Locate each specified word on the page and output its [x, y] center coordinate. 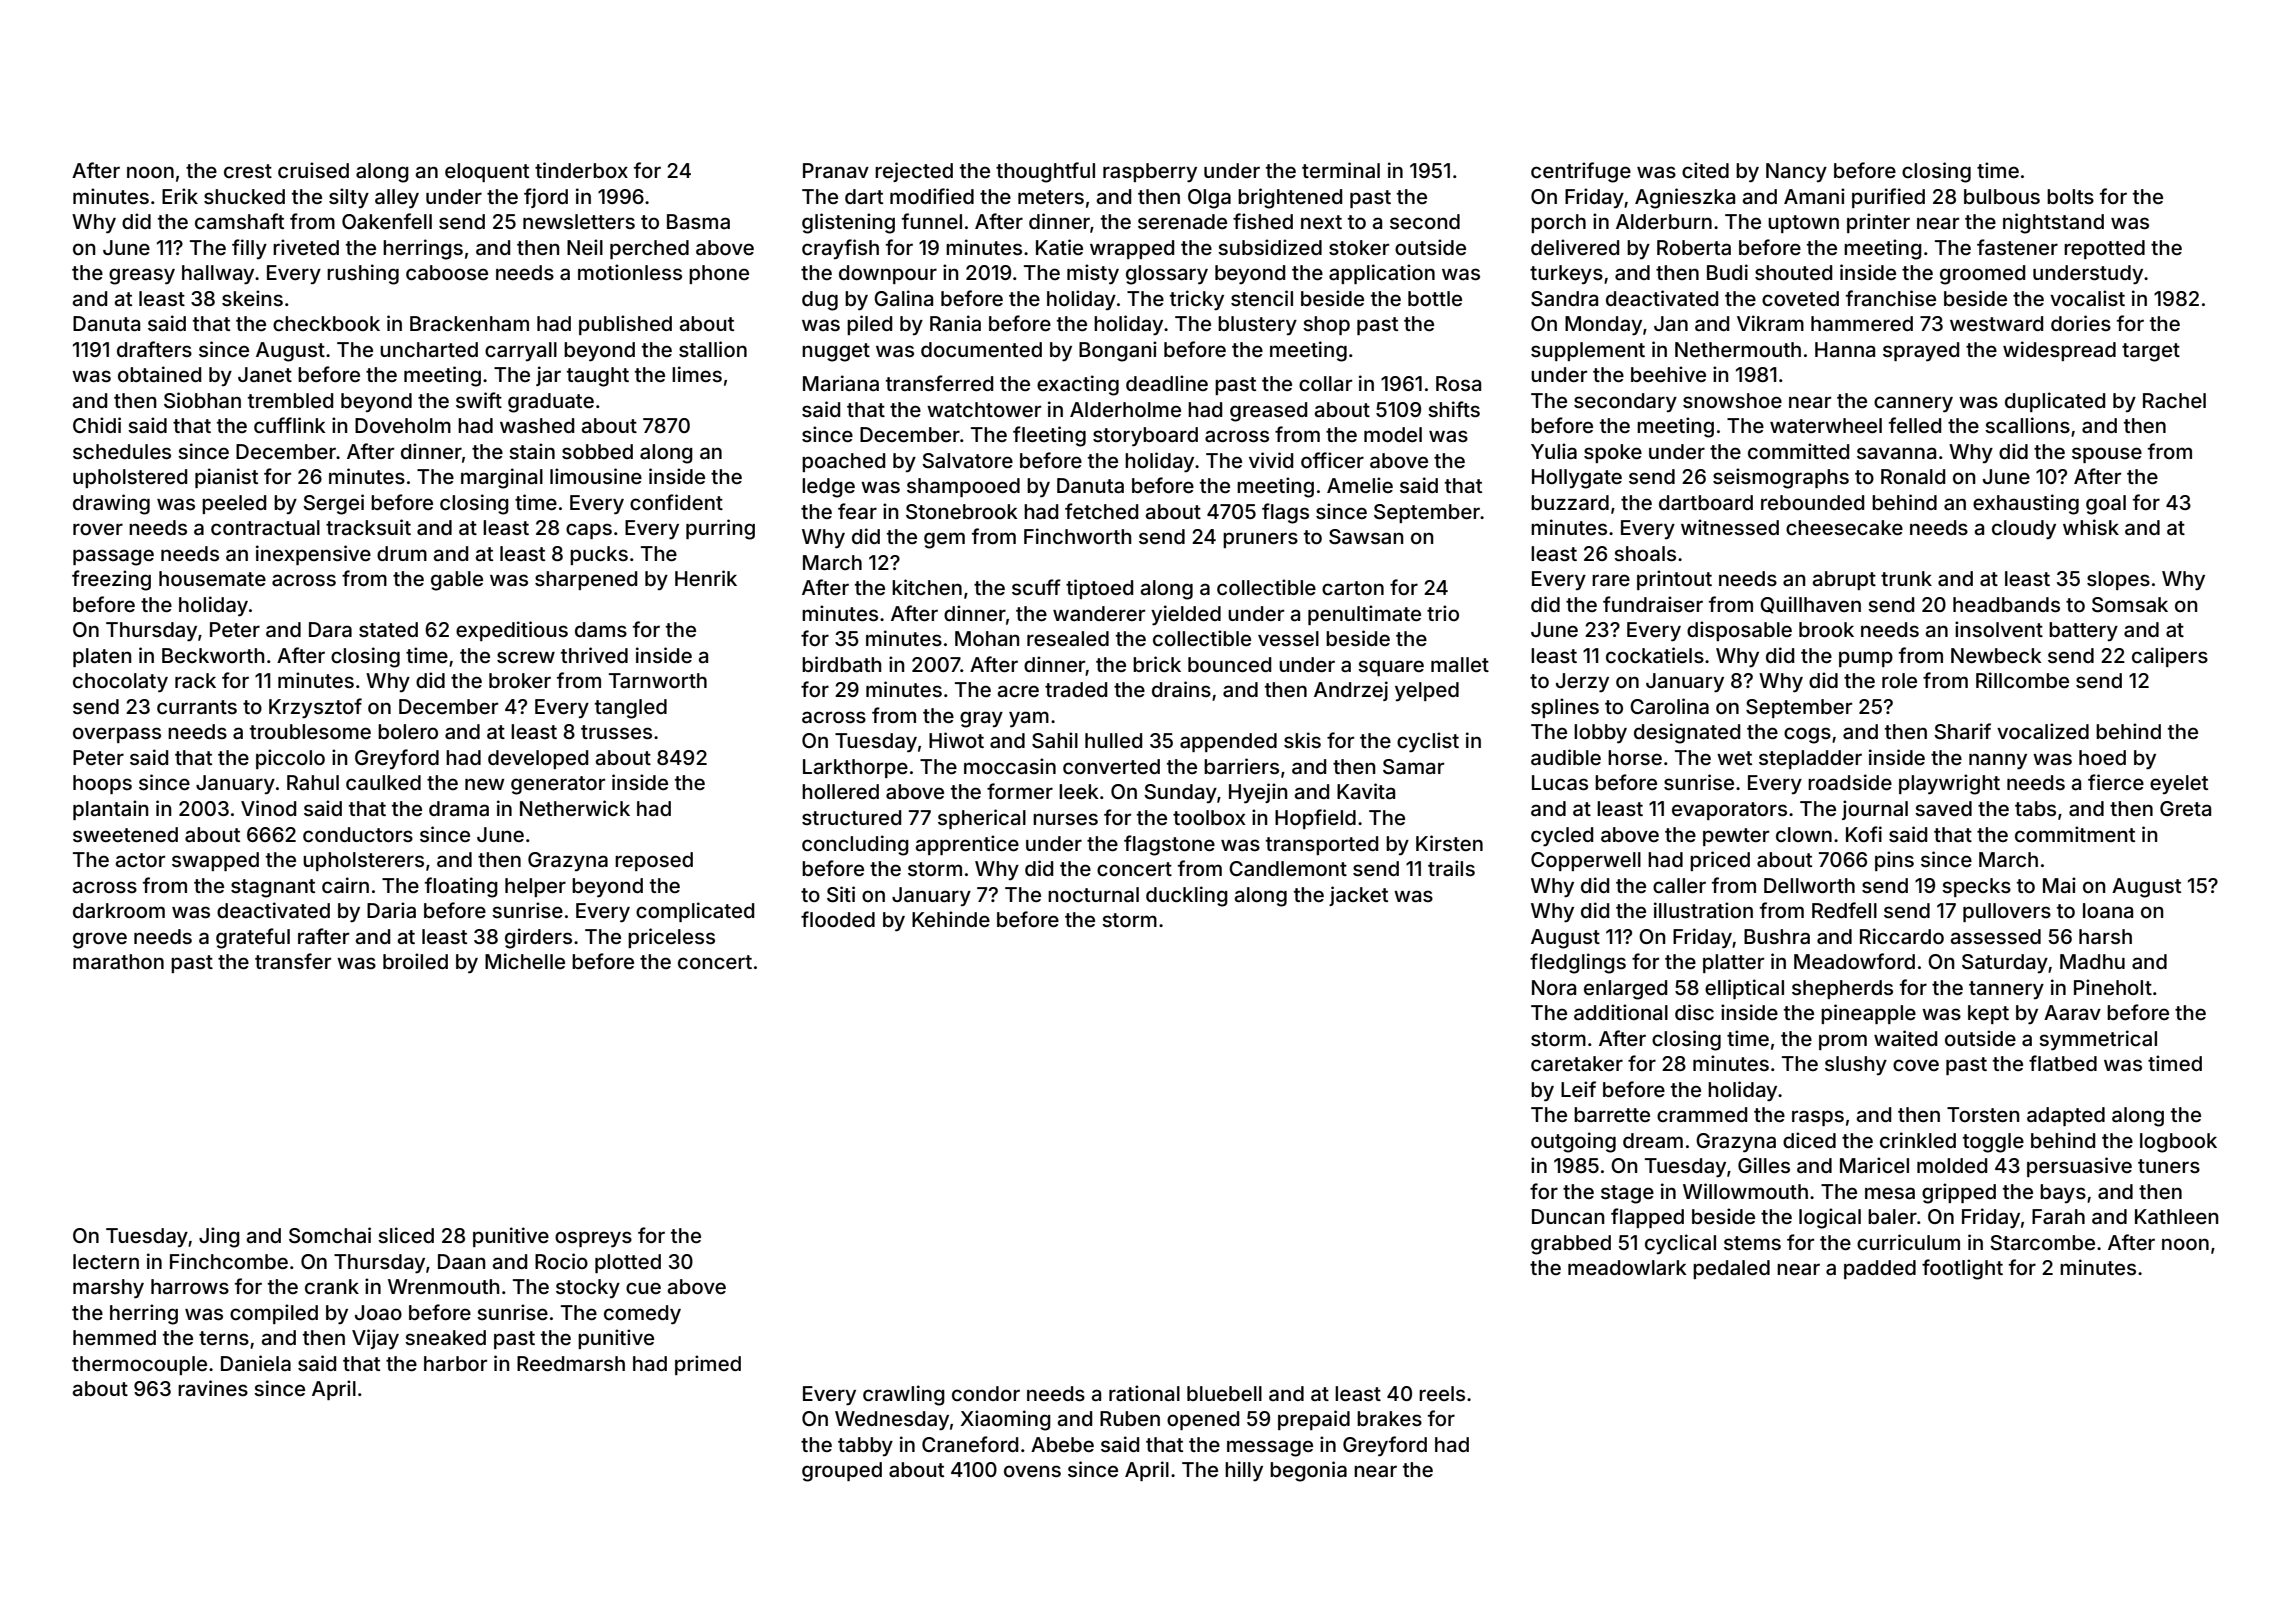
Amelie [1360, 485]
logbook [2178, 1143]
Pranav [836, 170]
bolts [2070, 196]
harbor [455, 1363]
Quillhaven [1810, 605]
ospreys [593, 1239]
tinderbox [581, 170]
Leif [1578, 1089]
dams [601, 629]
